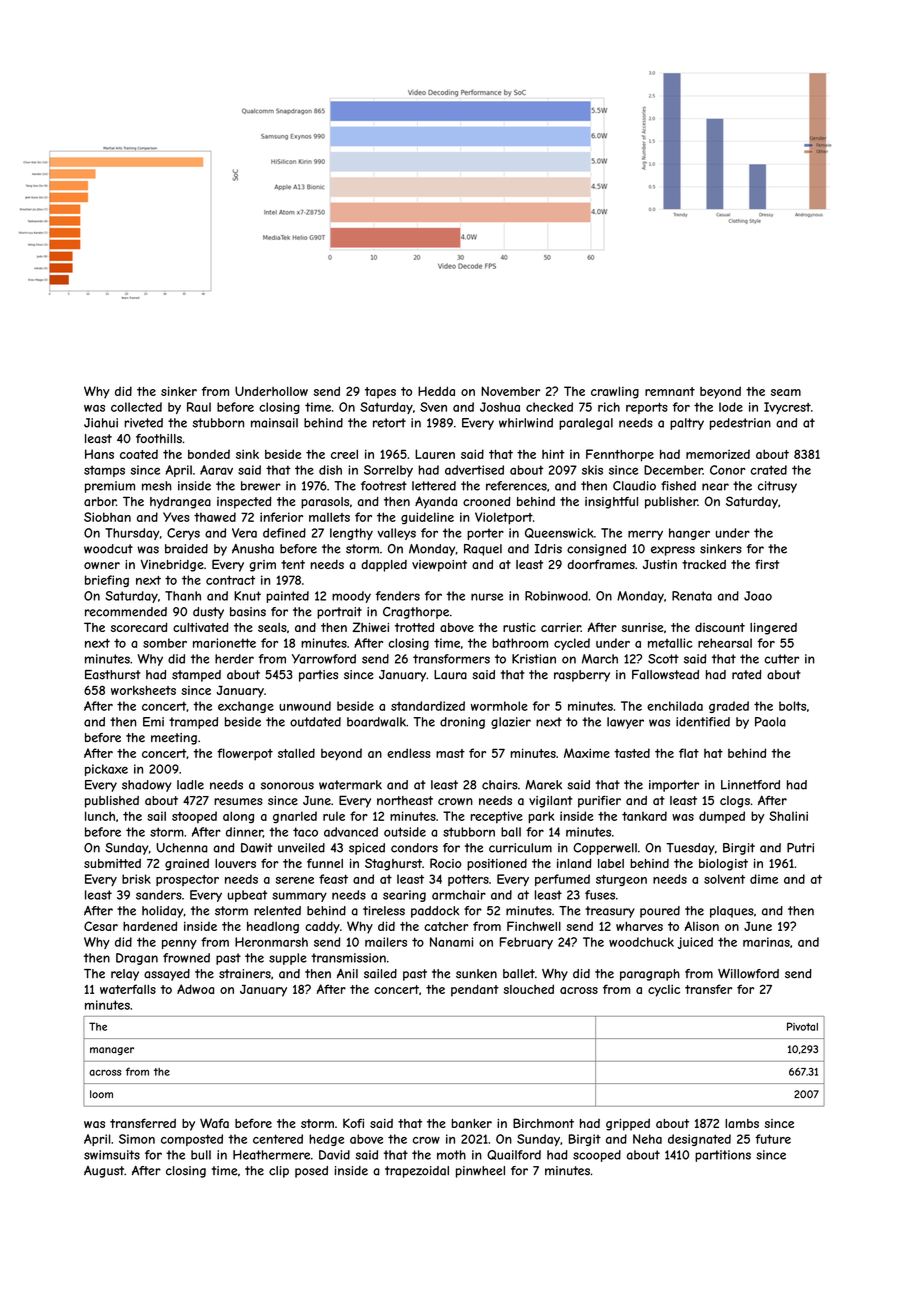 Image resolution: width=908 pixels, height=1316 pixels. Describe the element at coordinates (462, 723) in the page. I see `droning` at that location.
